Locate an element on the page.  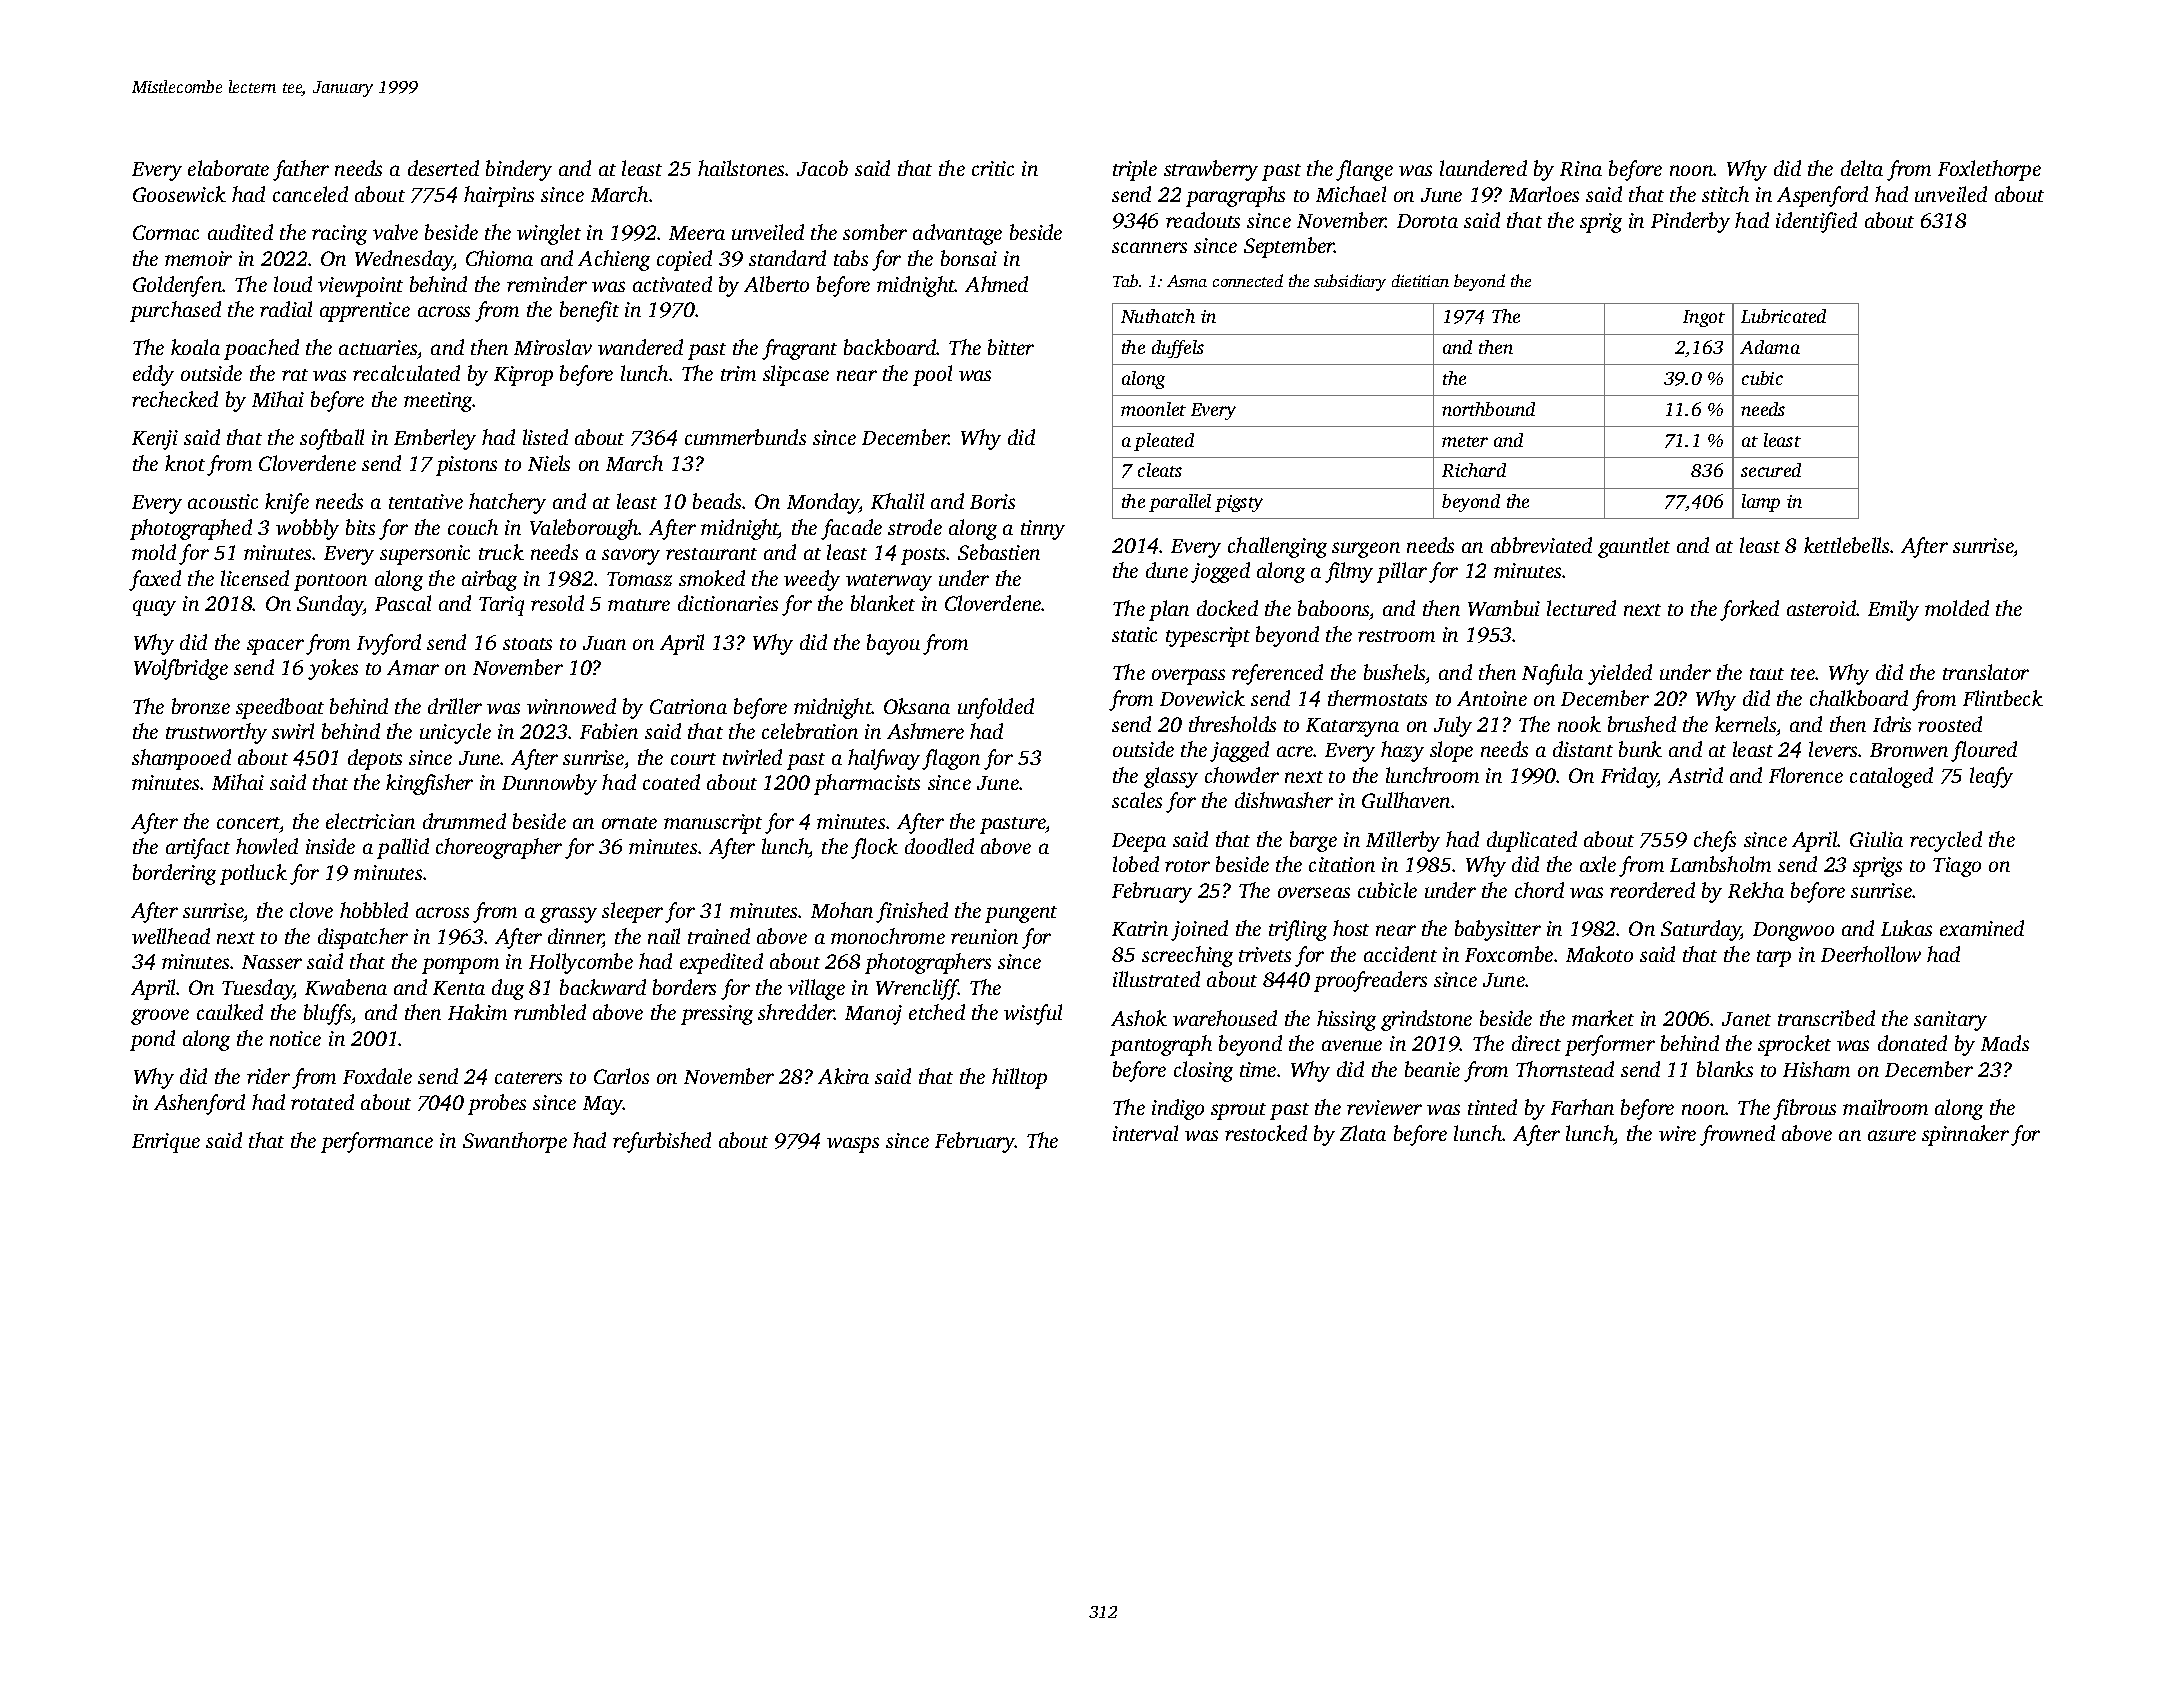
Gullhaven is located at coordinates (1406, 800).
